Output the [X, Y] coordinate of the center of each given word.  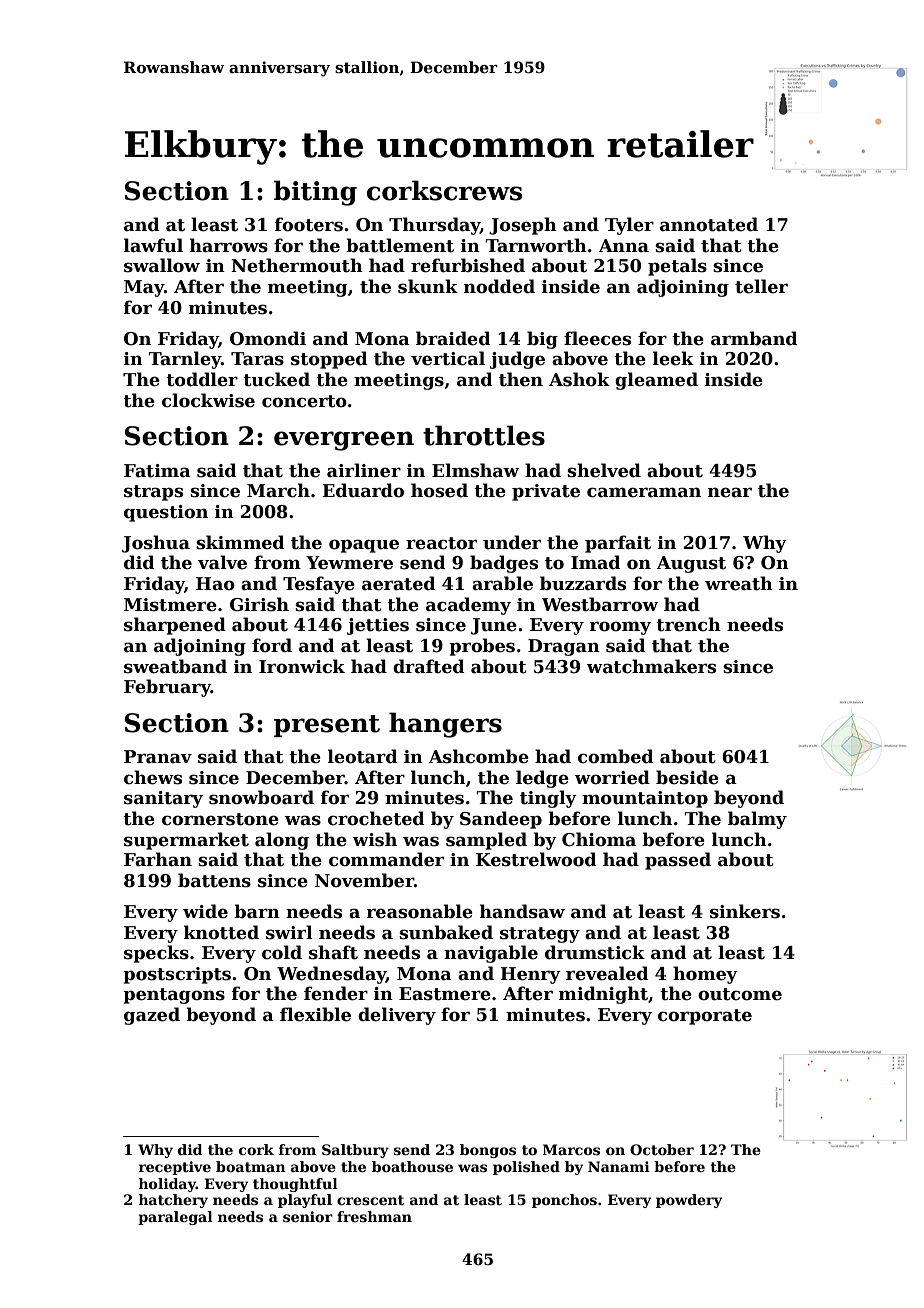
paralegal [175, 1218]
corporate [705, 1017]
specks [156, 954]
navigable [491, 954]
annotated [709, 224]
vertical [448, 358]
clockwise [208, 400]
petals [677, 267]
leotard [362, 756]
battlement [400, 245]
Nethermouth [297, 265]
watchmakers [651, 666]
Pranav [158, 757]
